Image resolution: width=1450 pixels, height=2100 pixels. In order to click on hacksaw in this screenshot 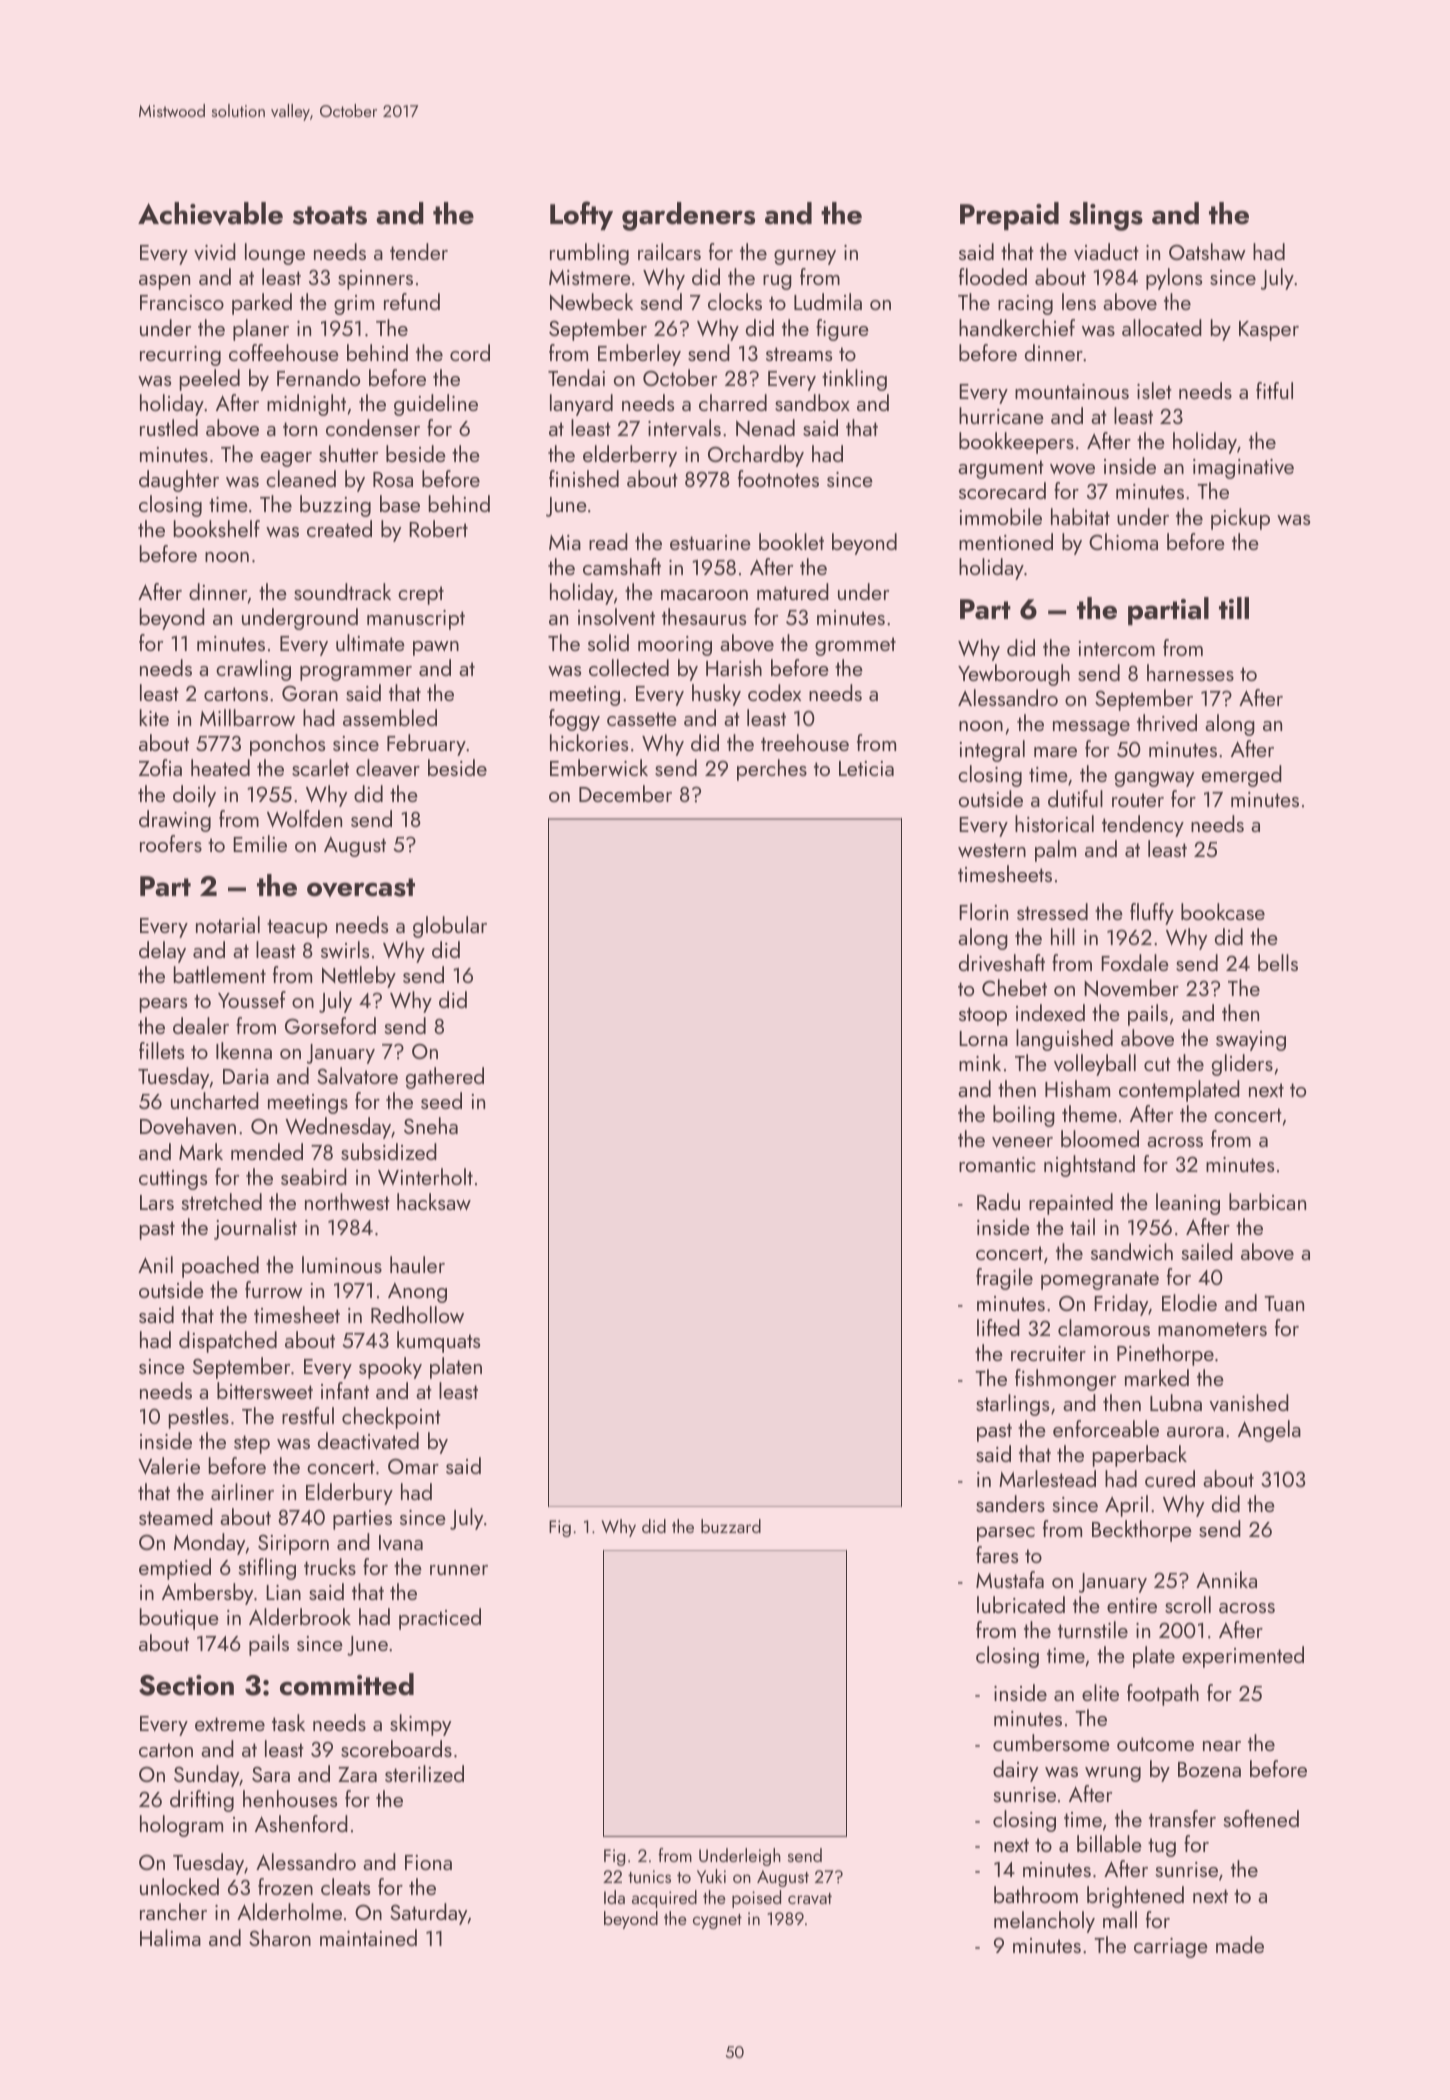, I will do `click(434, 1201)`.
